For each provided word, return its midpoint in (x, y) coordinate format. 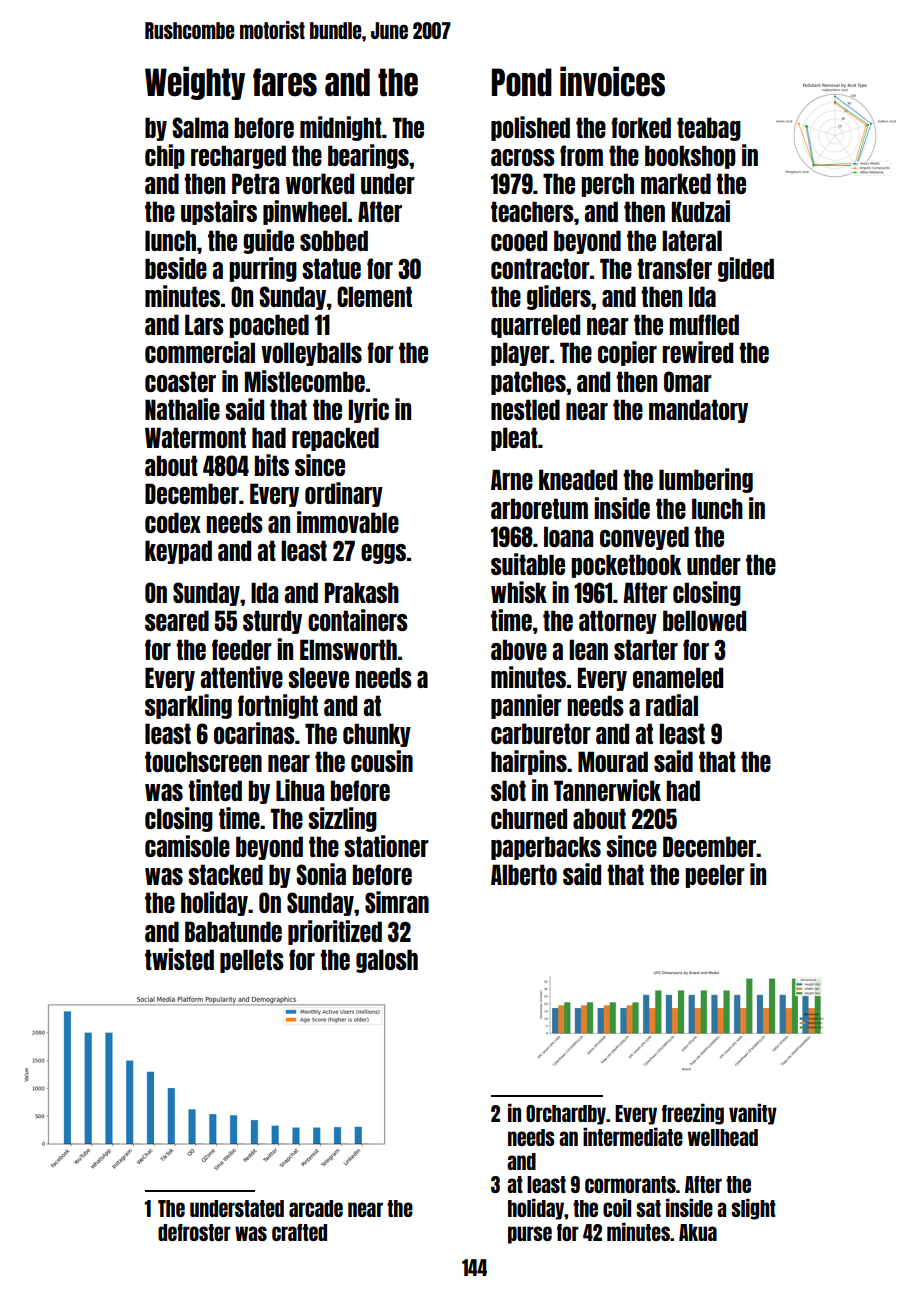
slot (508, 790)
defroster (194, 1232)
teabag (709, 129)
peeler (715, 876)
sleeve (318, 677)
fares (285, 82)
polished (530, 128)
